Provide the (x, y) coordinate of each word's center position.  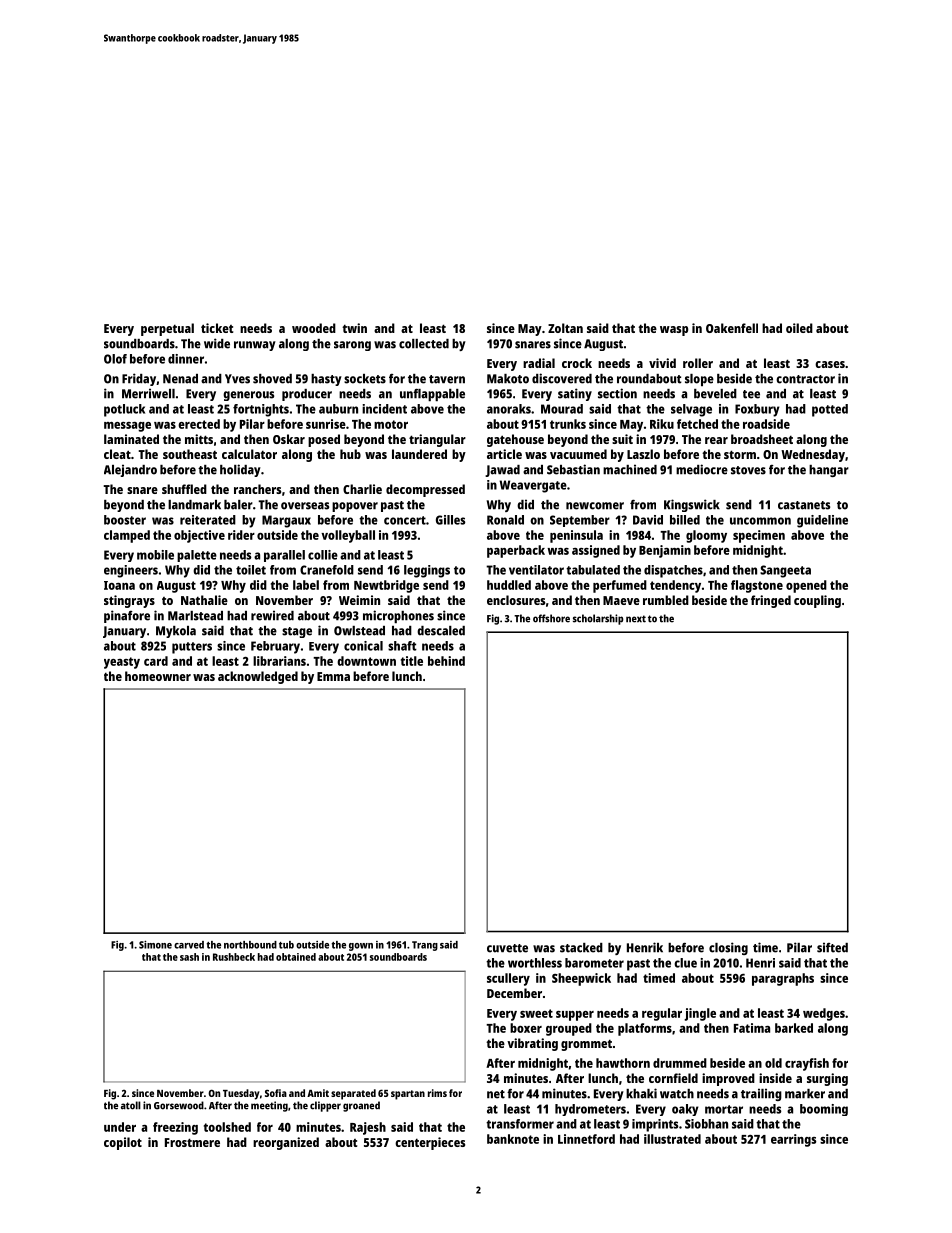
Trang (425, 946)
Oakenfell (732, 328)
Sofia (276, 1093)
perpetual (167, 329)
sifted (832, 947)
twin (354, 328)
